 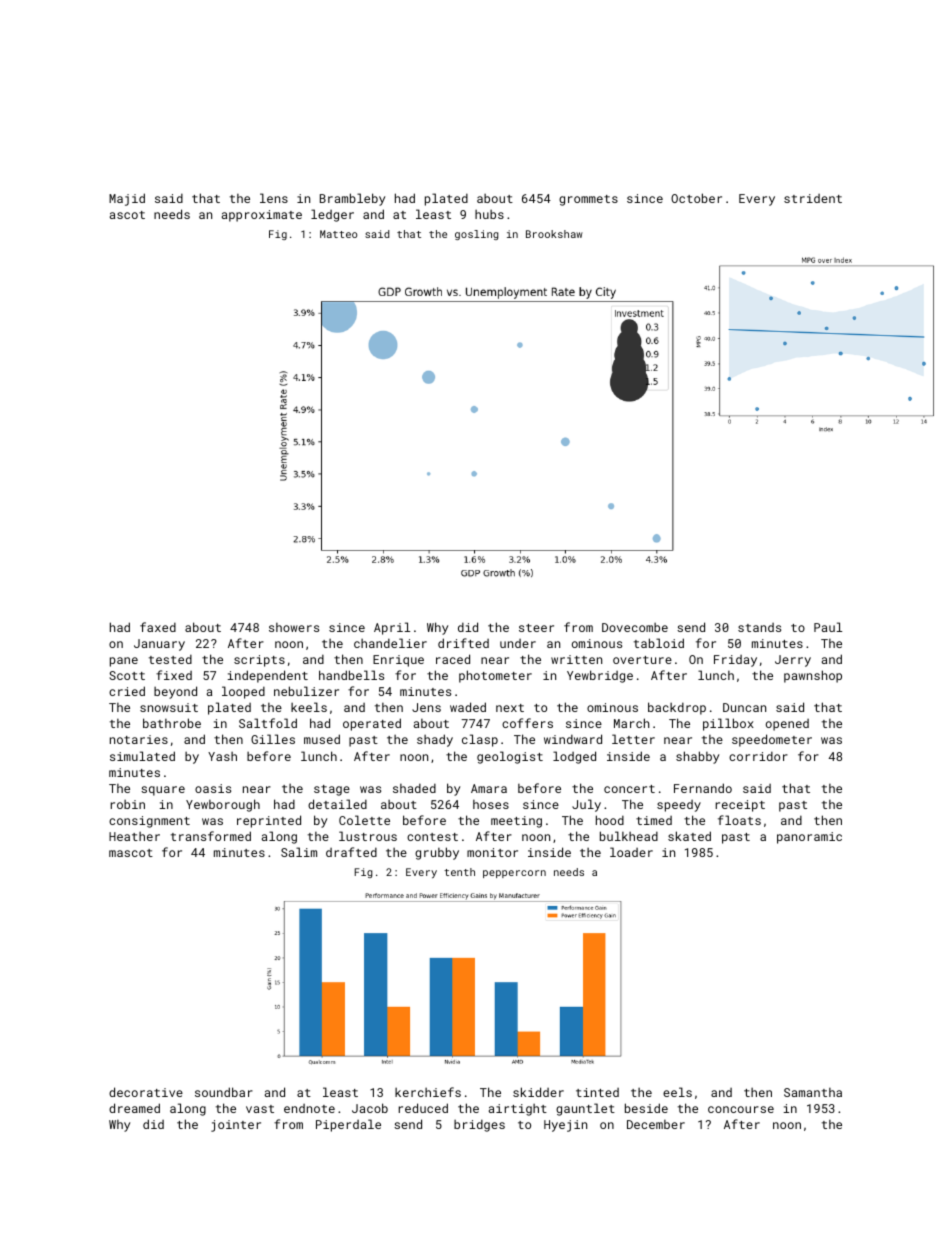 I want to click on approximate, so click(x=262, y=216).
